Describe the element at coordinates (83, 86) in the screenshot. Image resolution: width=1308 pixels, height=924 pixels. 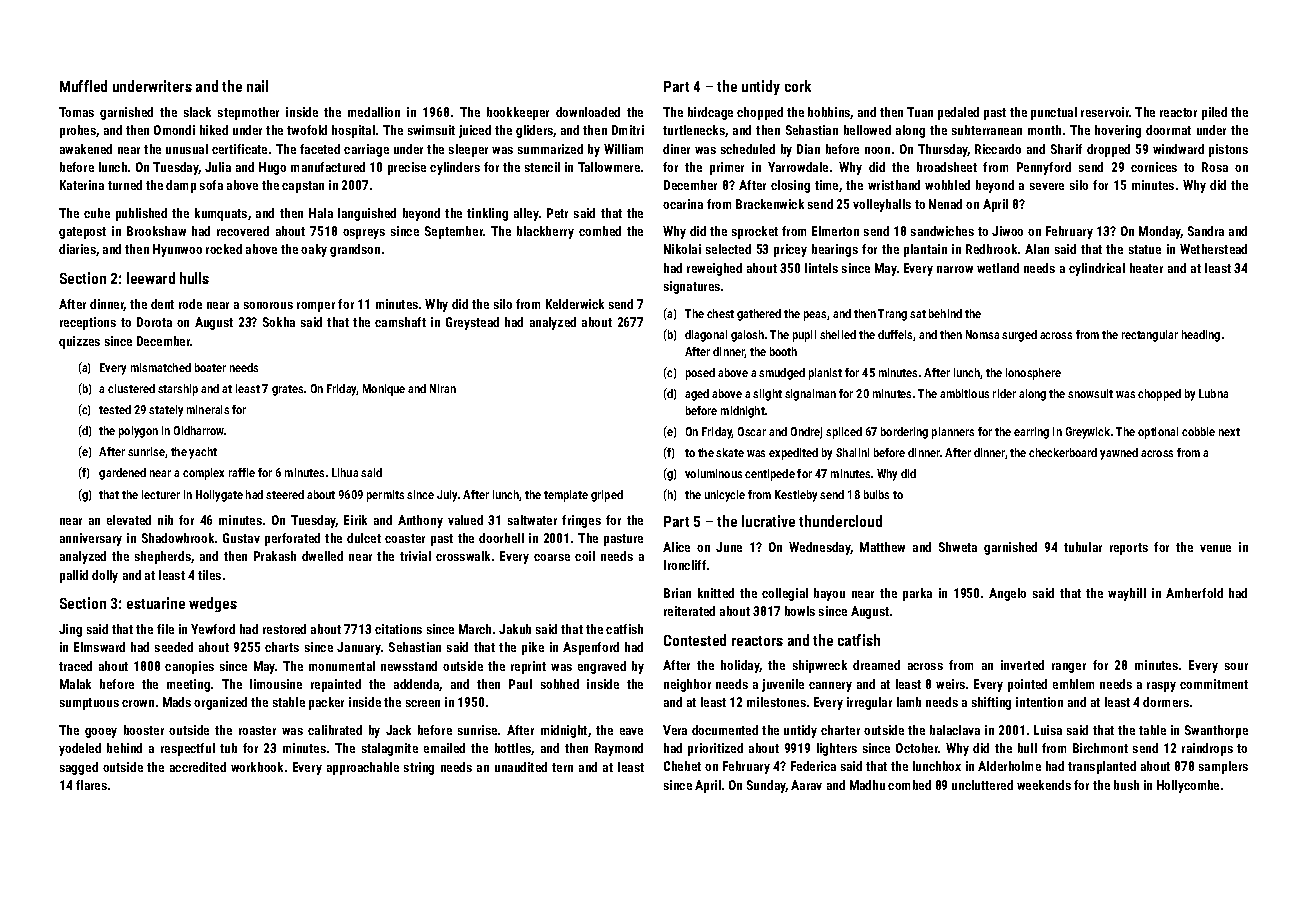
I see `Muffled` at that location.
